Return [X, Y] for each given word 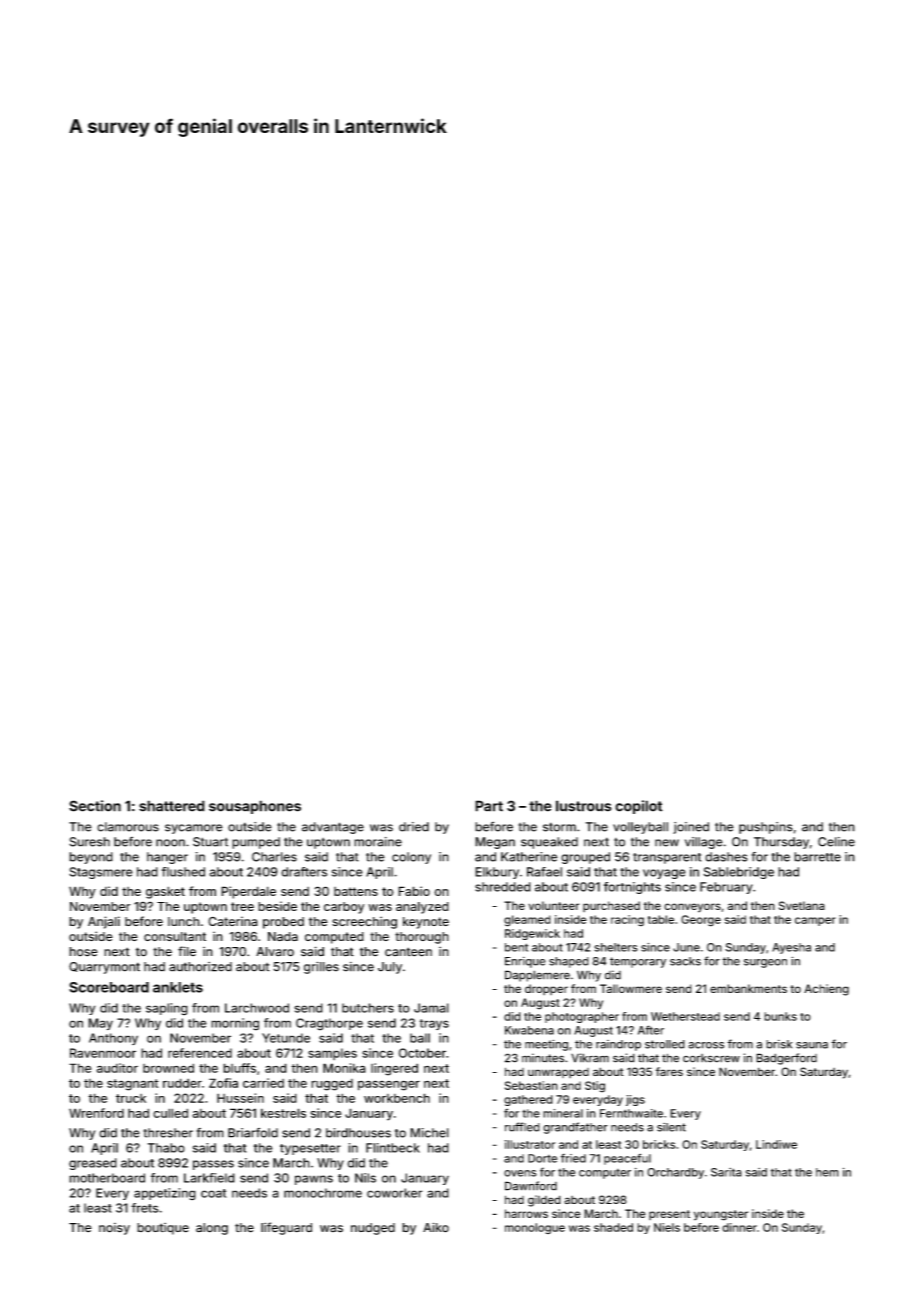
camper [815, 921]
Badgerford [786, 1059]
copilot [639, 807]
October [422, 1053]
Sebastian [531, 1085]
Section [95, 806]
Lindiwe [776, 1144]
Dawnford [531, 1186]
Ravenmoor [103, 1053]
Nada [283, 936]
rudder [182, 1083]
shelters [616, 947]
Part [489, 806]
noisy [114, 1229]
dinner [739, 1227]
